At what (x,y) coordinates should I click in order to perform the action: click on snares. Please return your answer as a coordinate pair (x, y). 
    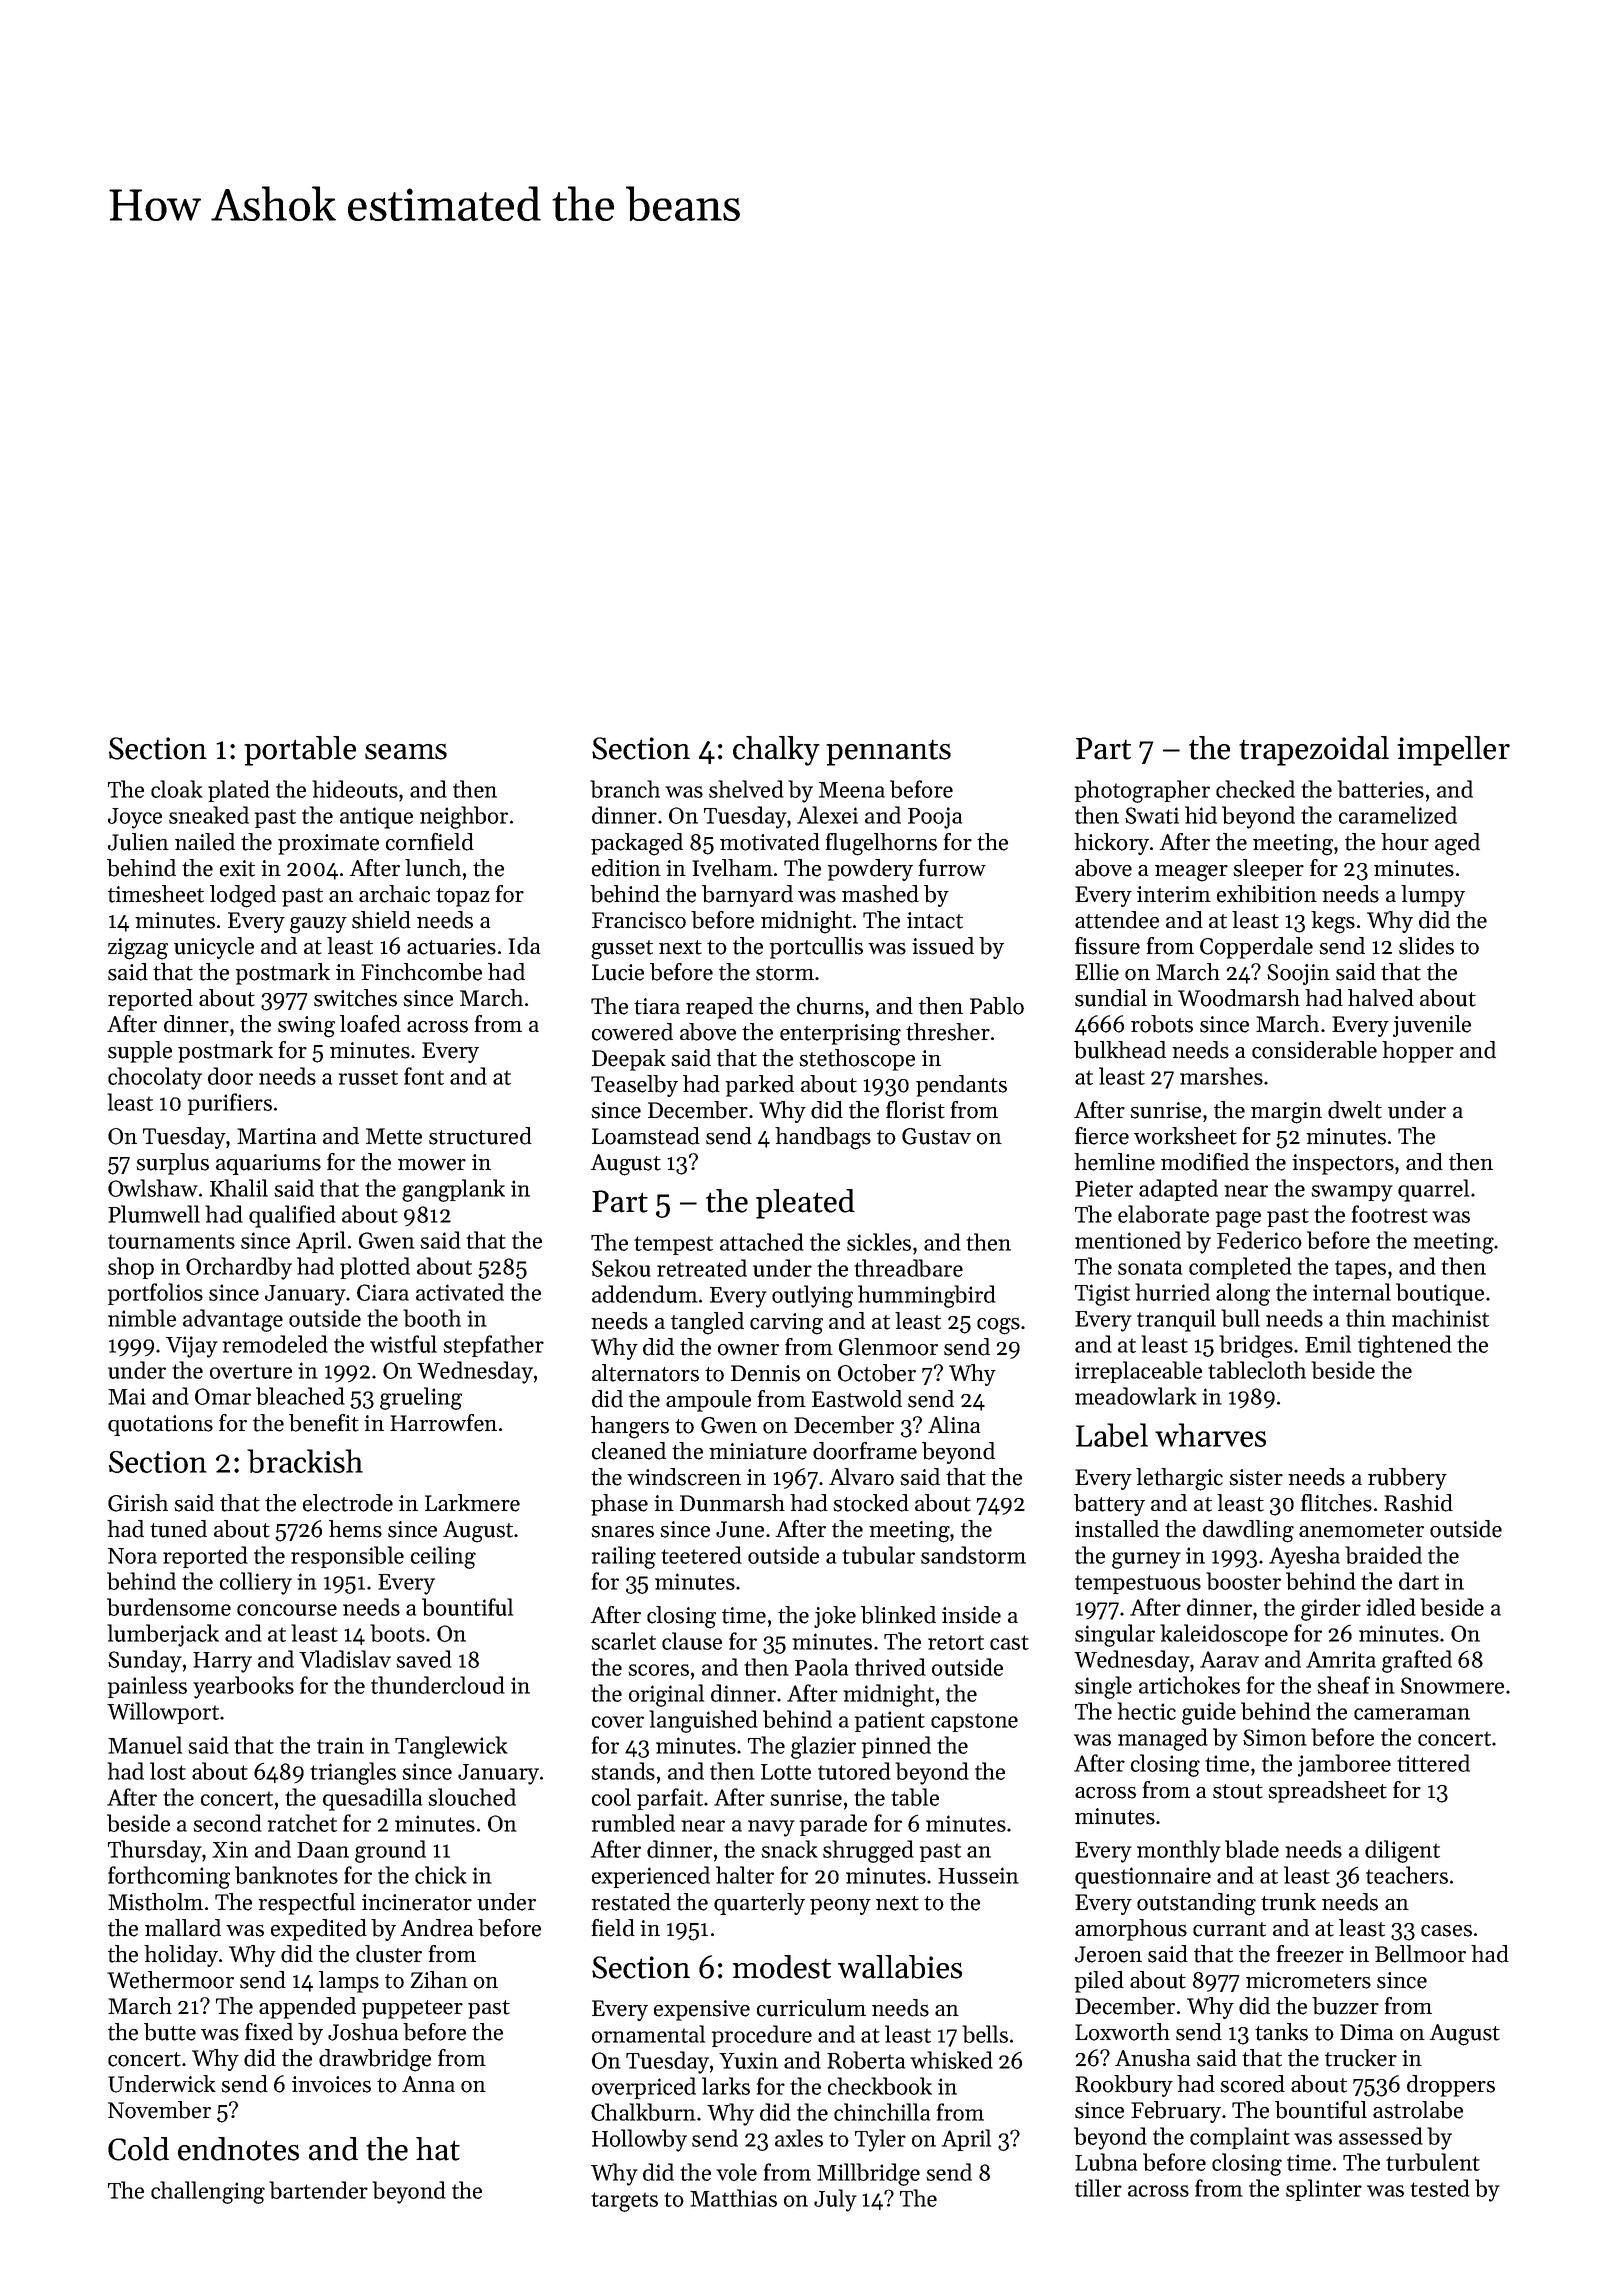
    Looking at the image, I should click on (622, 1532).
